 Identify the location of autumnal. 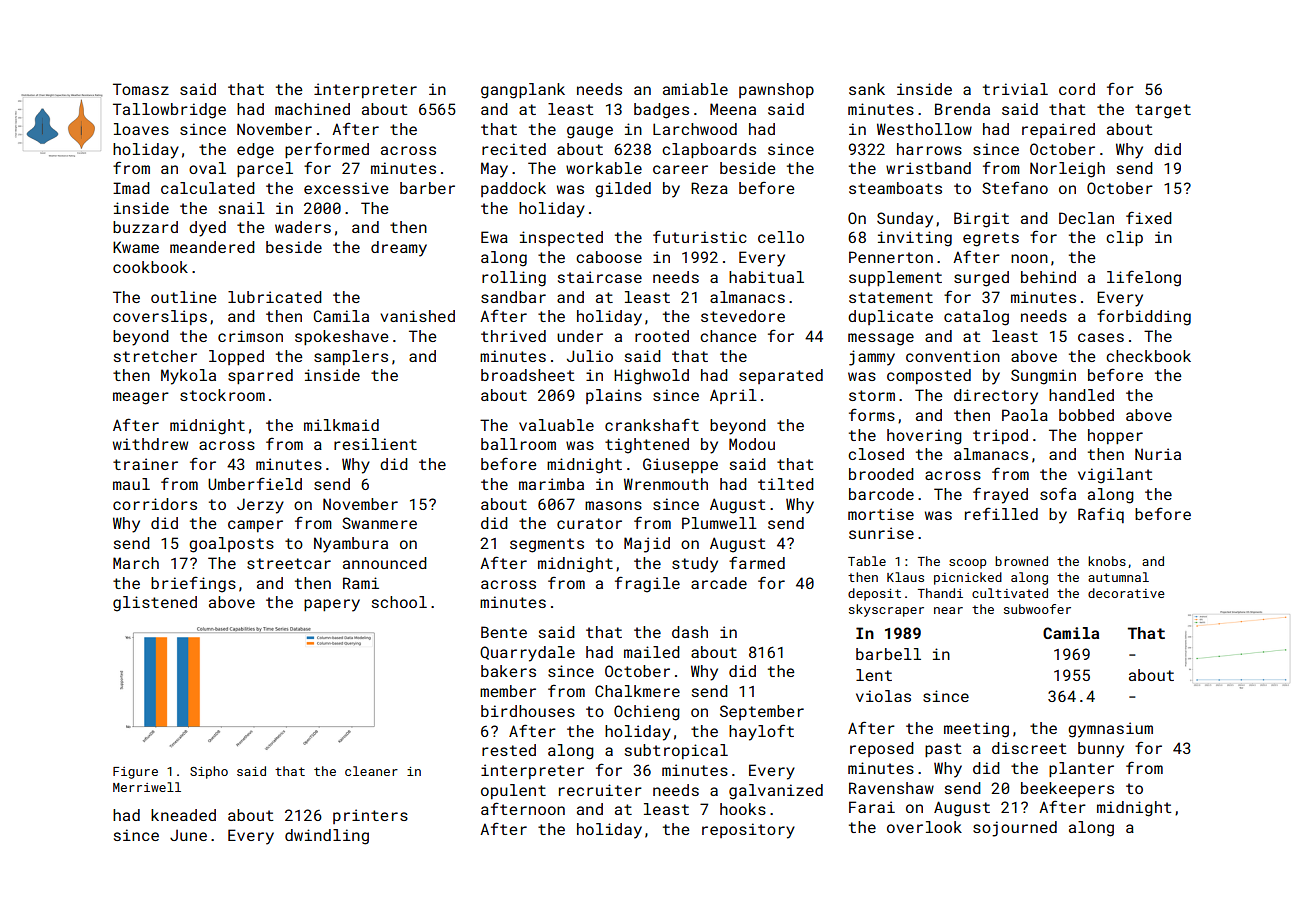
(1118, 577).
